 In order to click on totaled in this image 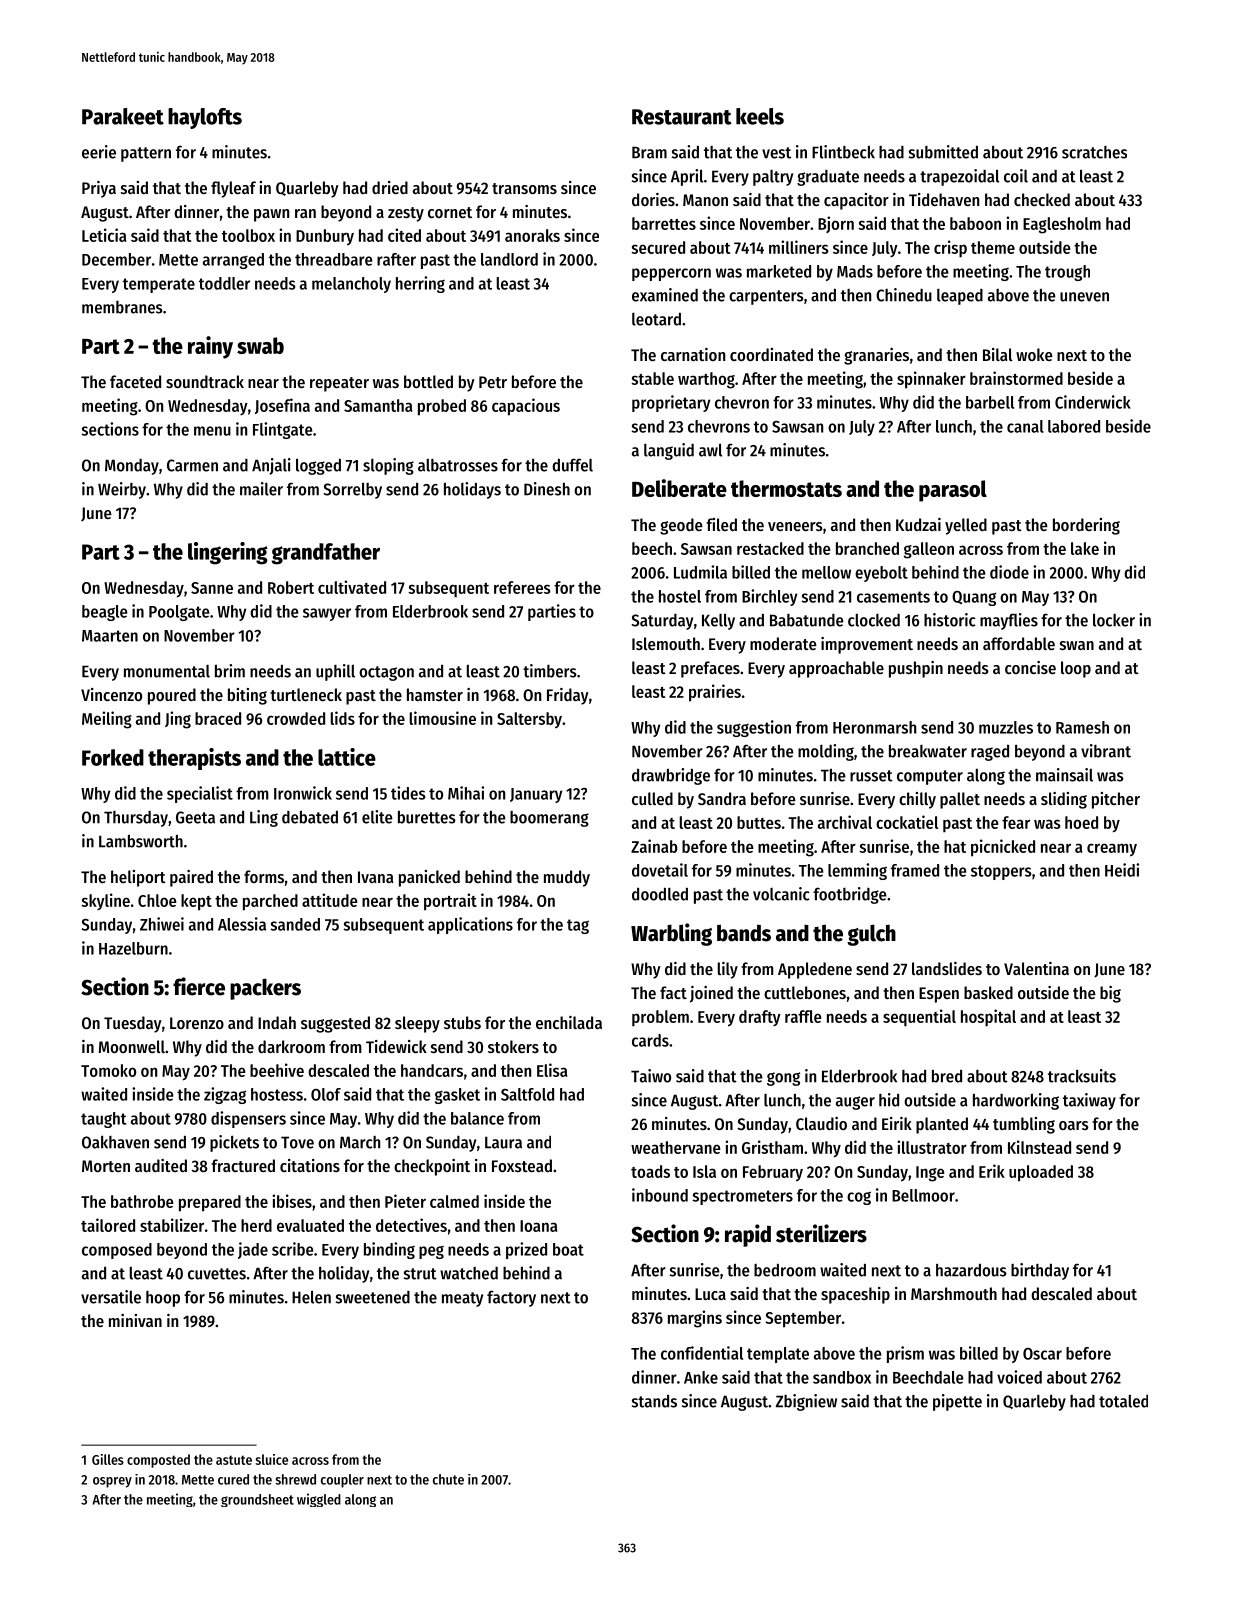, I will do `click(1123, 1401)`.
